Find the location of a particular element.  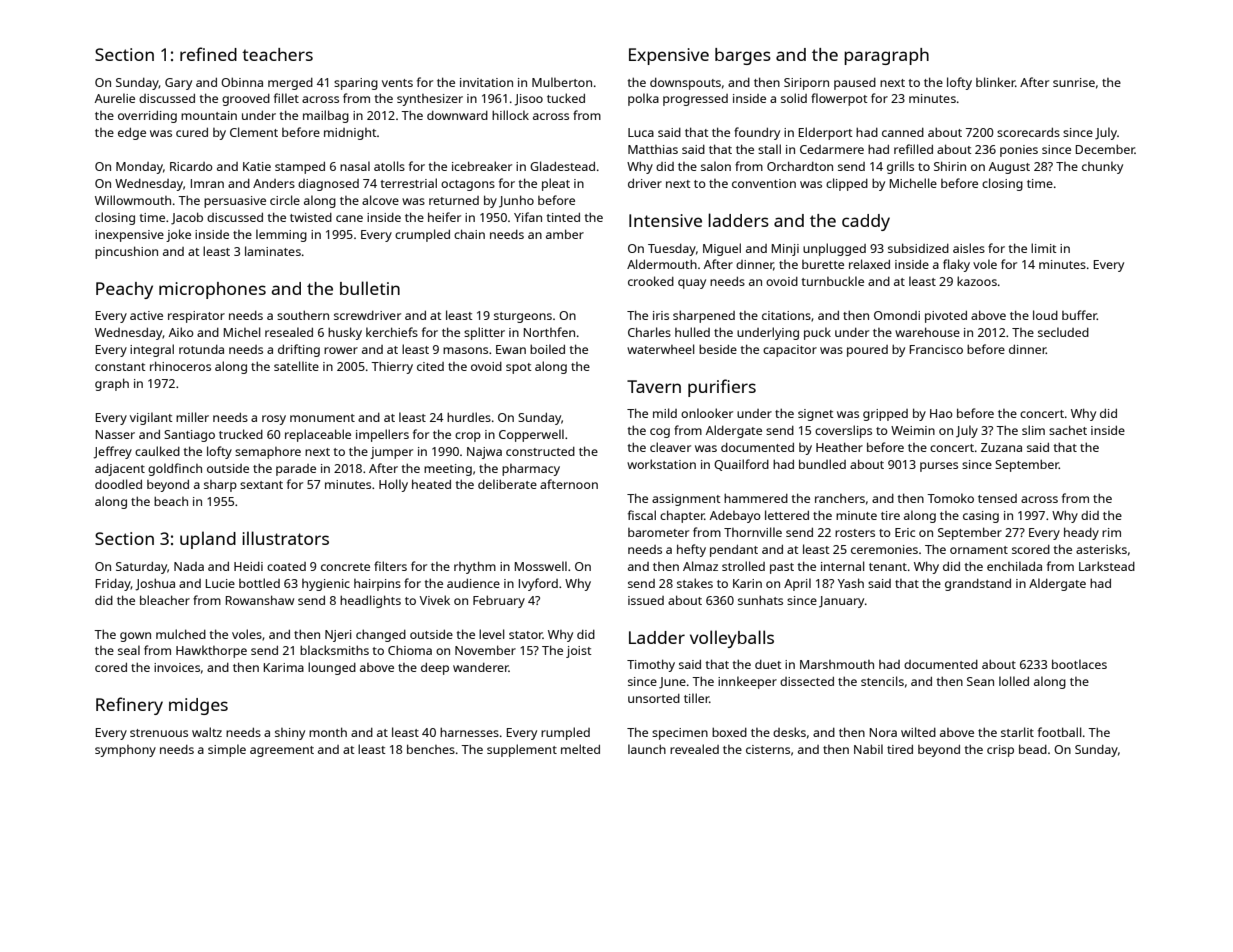

meeting is located at coordinates (448, 470).
